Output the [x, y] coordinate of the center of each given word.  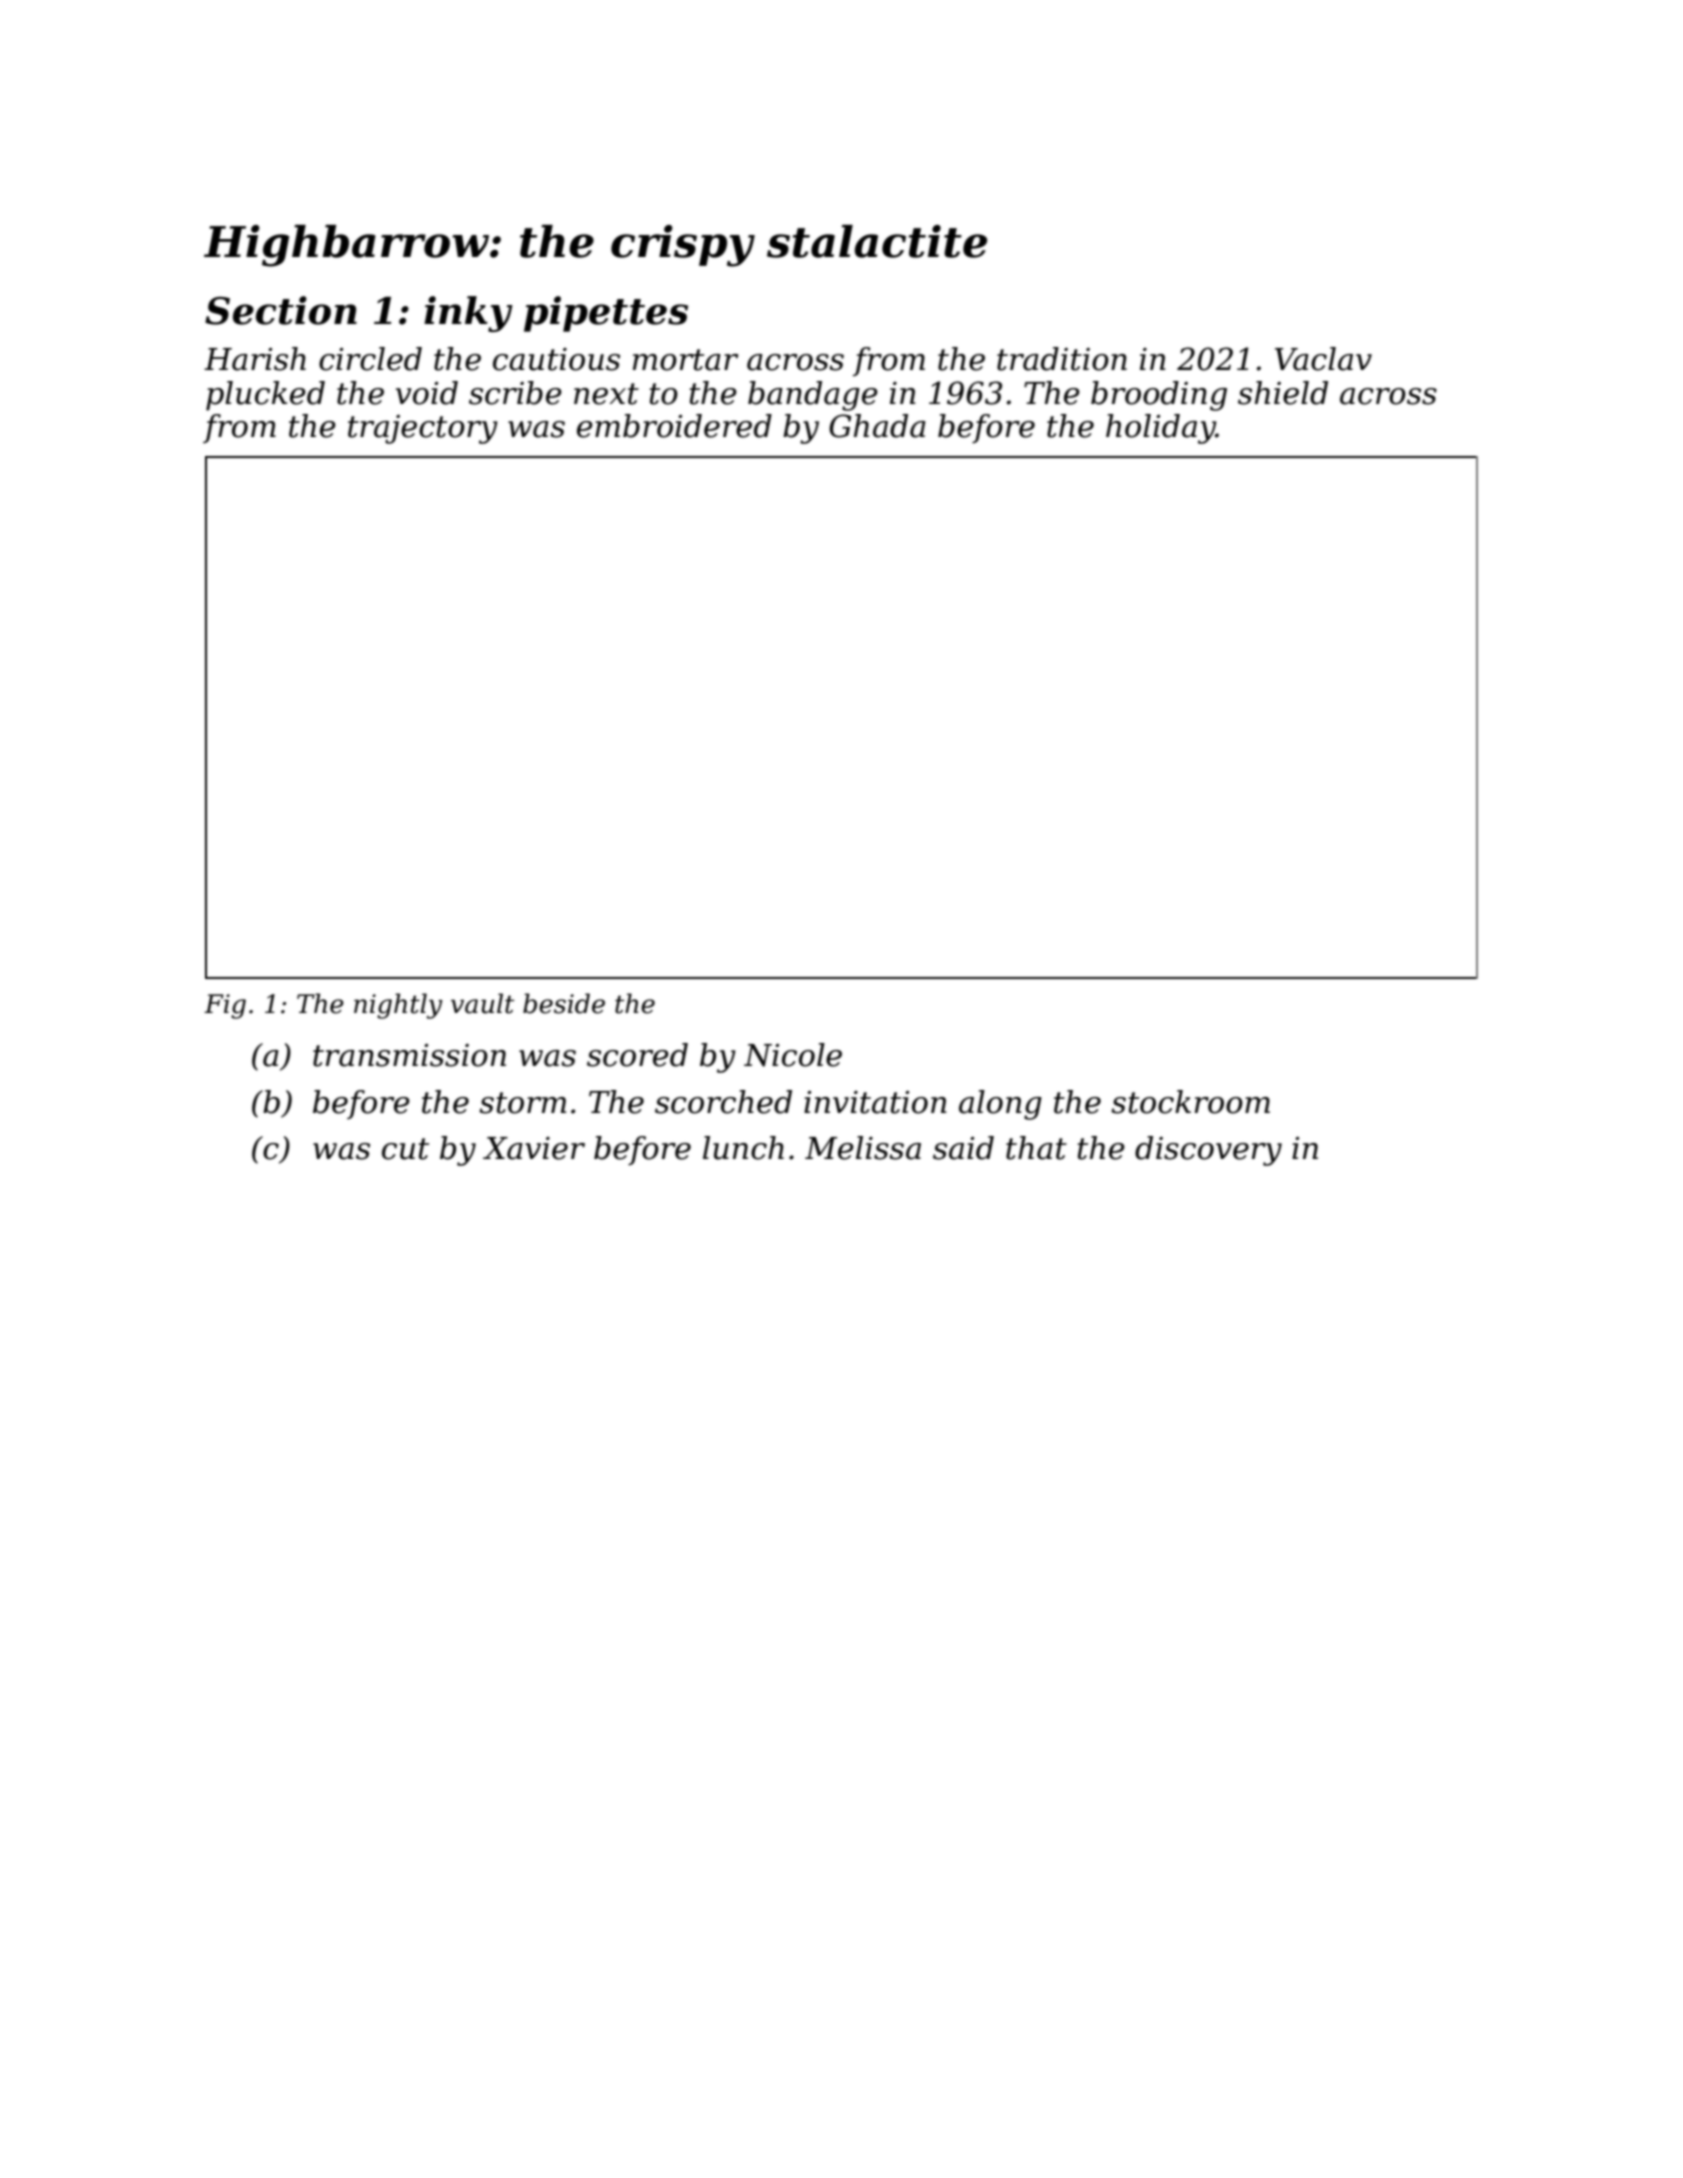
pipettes [606, 314]
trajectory [423, 429]
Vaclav [1323, 359]
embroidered [674, 426]
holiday [1161, 429]
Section [281, 310]
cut [405, 1149]
